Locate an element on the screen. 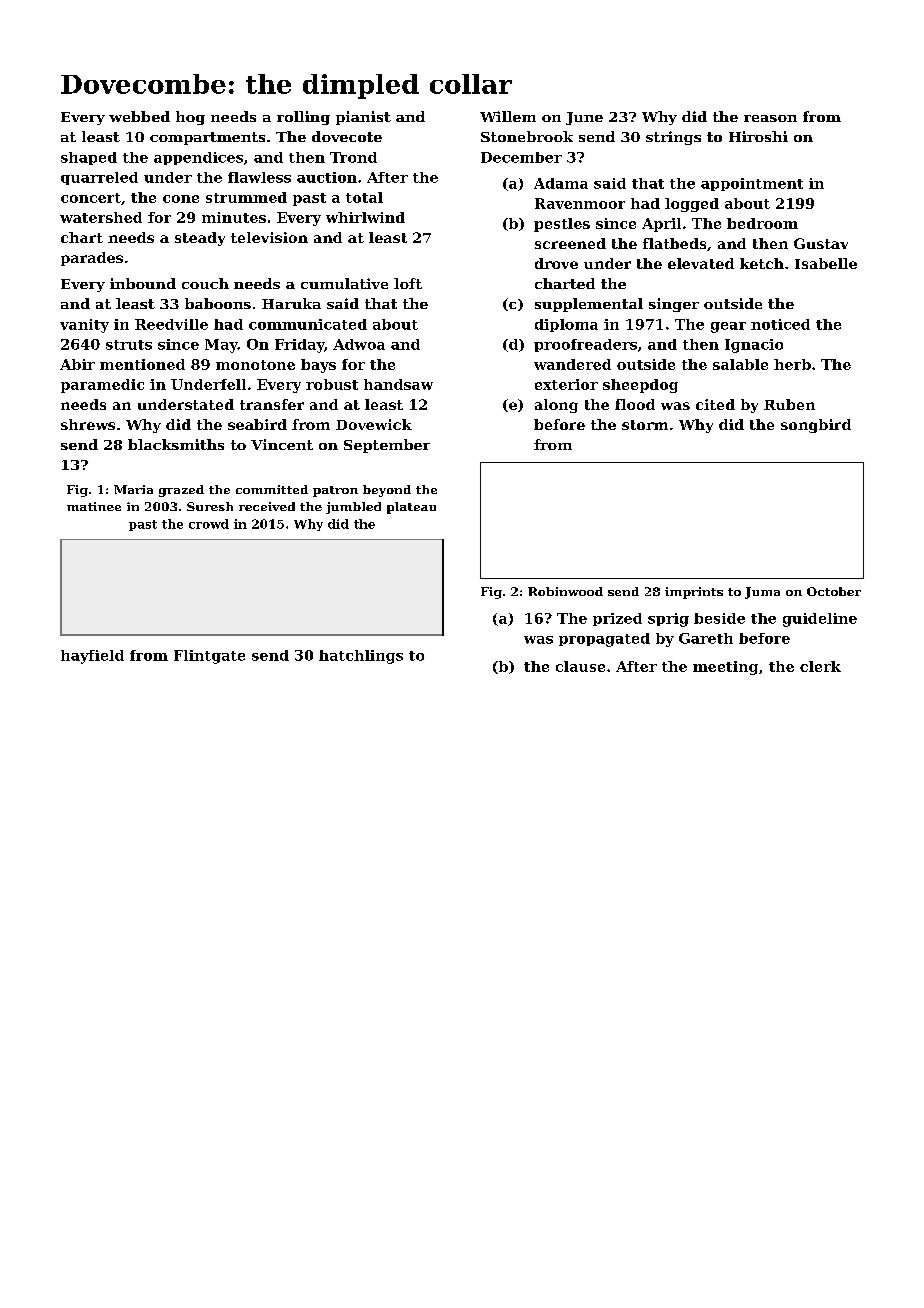 Image resolution: width=924 pixels, height=1308 pixels. shrews is located at coordinates (88, 424).
